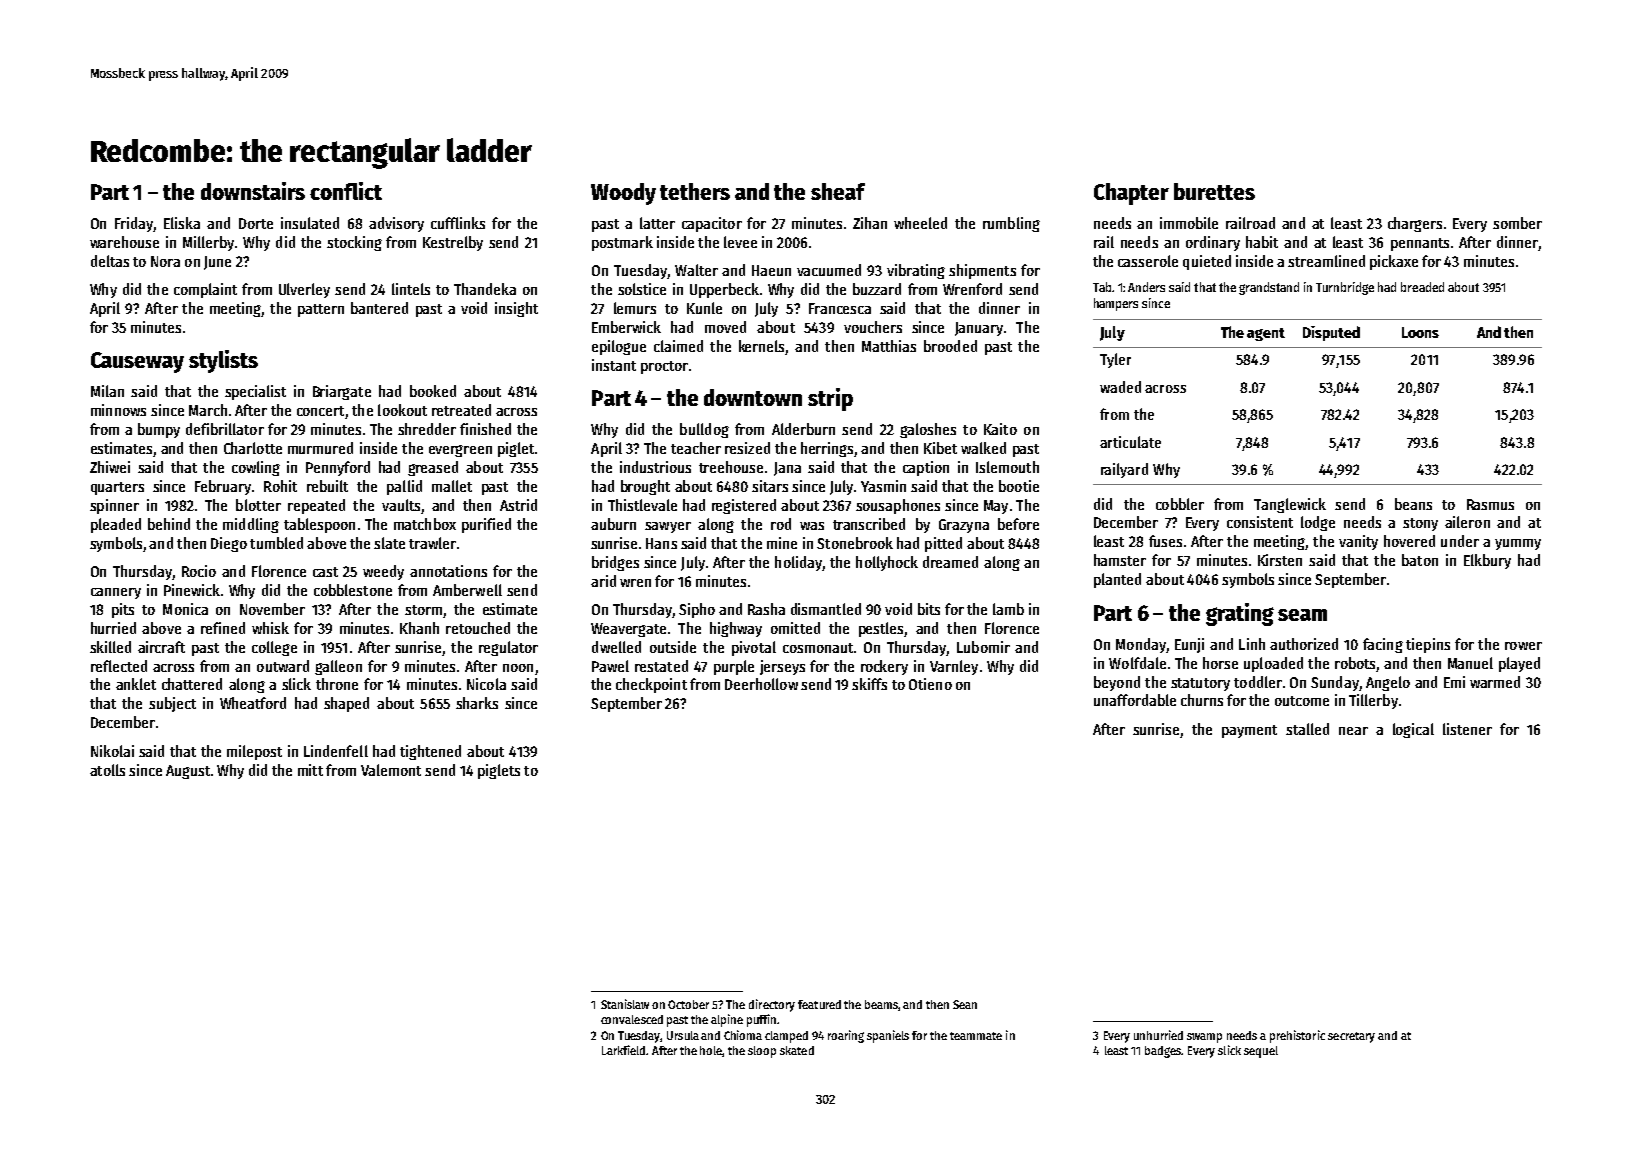 This document has width=1631, height=1153. I want to click on middling, so click(251, 525).
